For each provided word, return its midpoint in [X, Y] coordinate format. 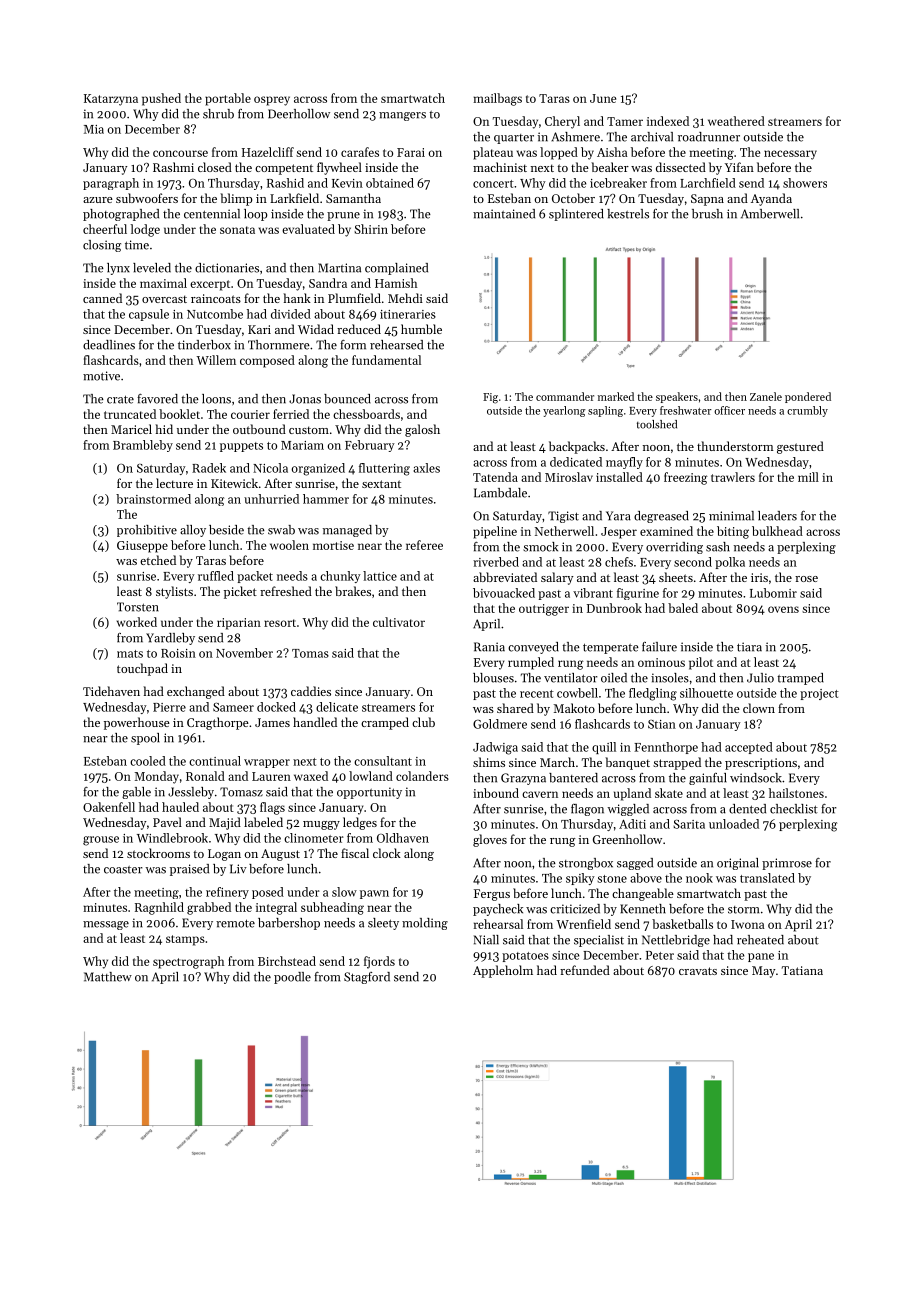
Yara [618, 516]
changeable [643, 894]
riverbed [496, 562]
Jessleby [191, 793]
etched [158, 560]
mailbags [497, 99]
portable [228, 99]
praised [189, 870]
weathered [736, 121]
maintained [504, 214]
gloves [490, 840]
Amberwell [770, 214]
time [137, 245]
